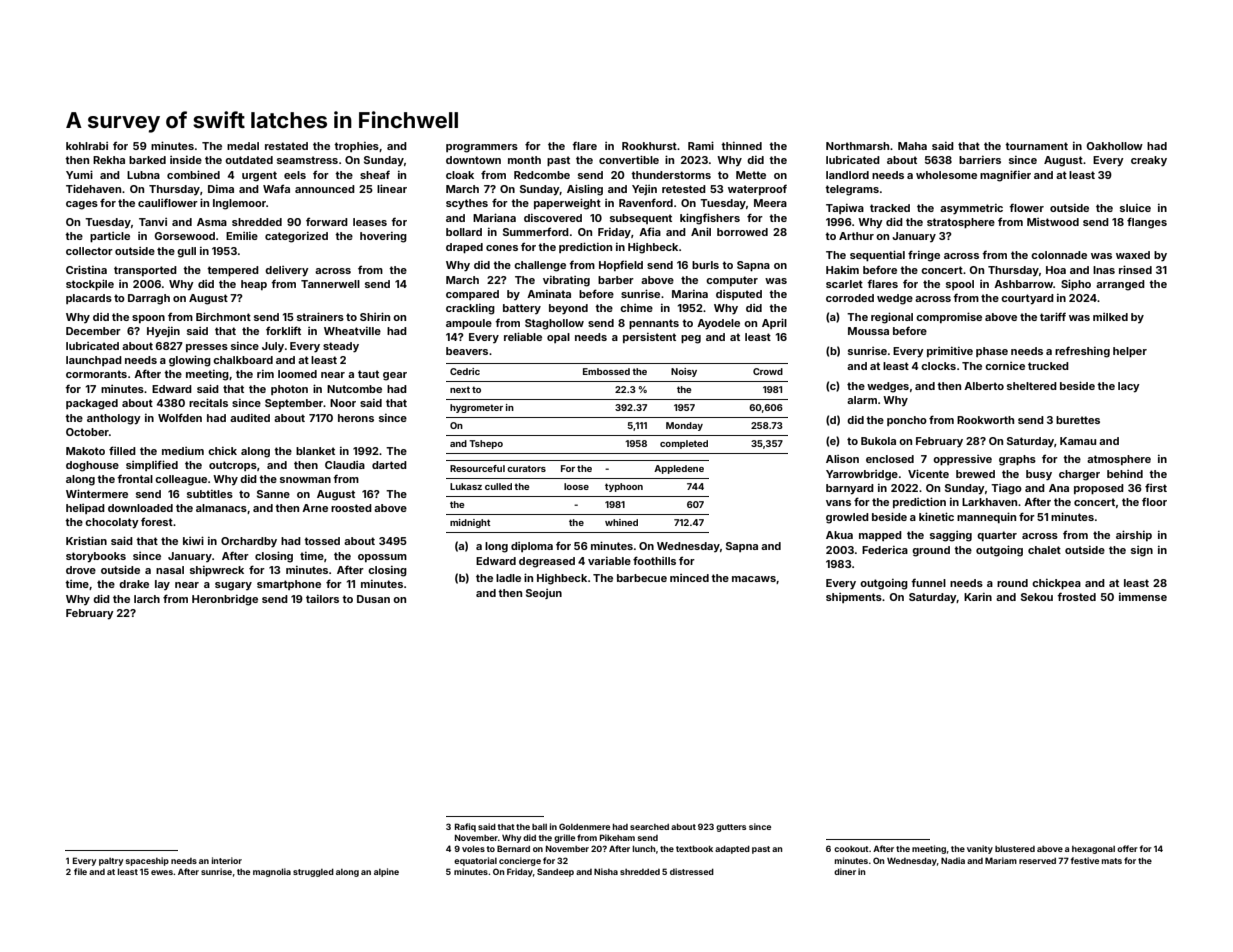 The image size is (1233, 952). I want to click on Sandeep, so click(555, 872).
